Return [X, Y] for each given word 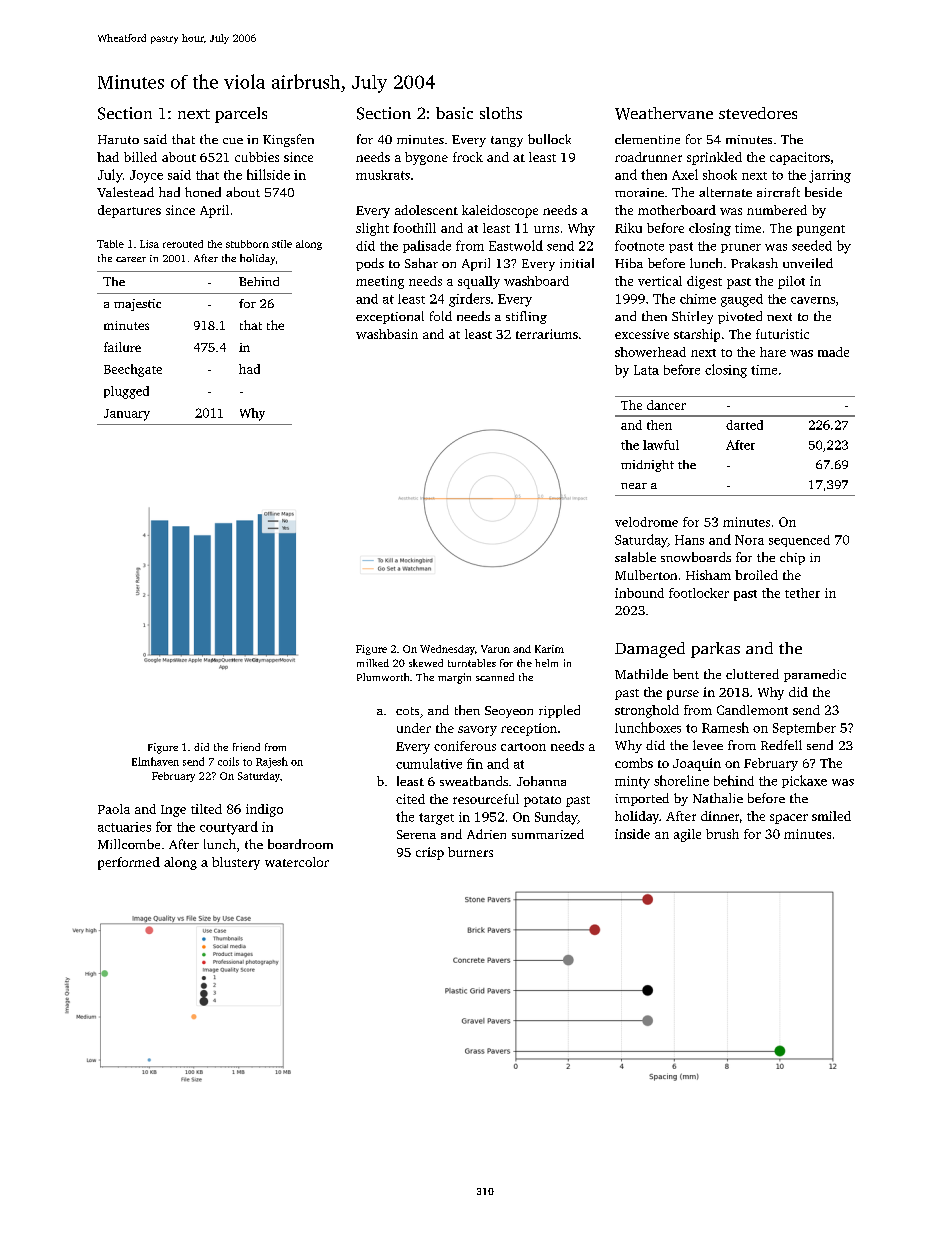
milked [373, 663]
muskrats [383, 175]
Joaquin [697, 764]
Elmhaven [155, 761]
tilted [206, 809]
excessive [642, 334]
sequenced [799, 541]
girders [469, 300]
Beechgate [133, 370]
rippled [559, 711]
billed [140, 157]
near [634, 486]
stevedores [758, 113]
